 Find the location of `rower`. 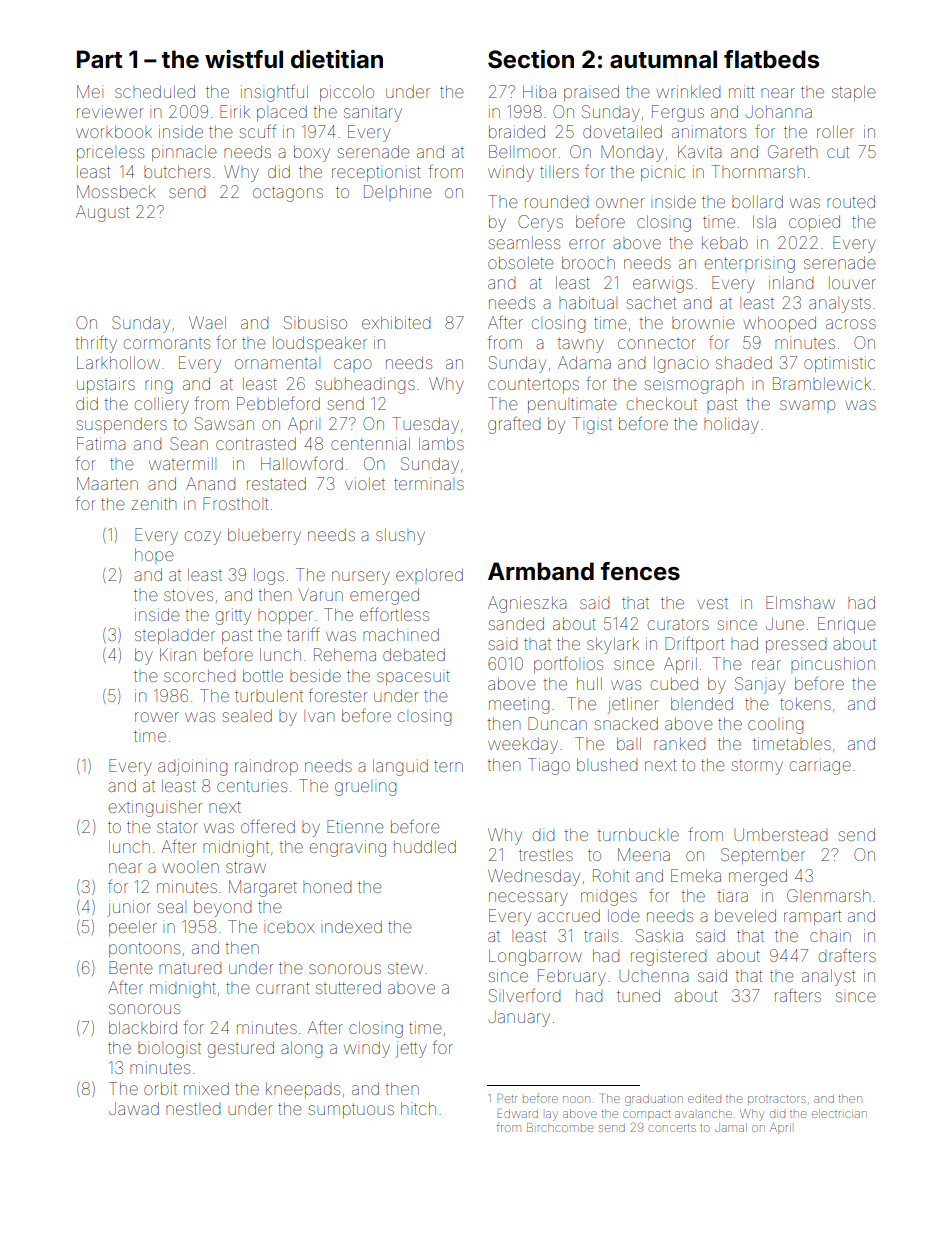

rower is located at coordinates (157, 717).
